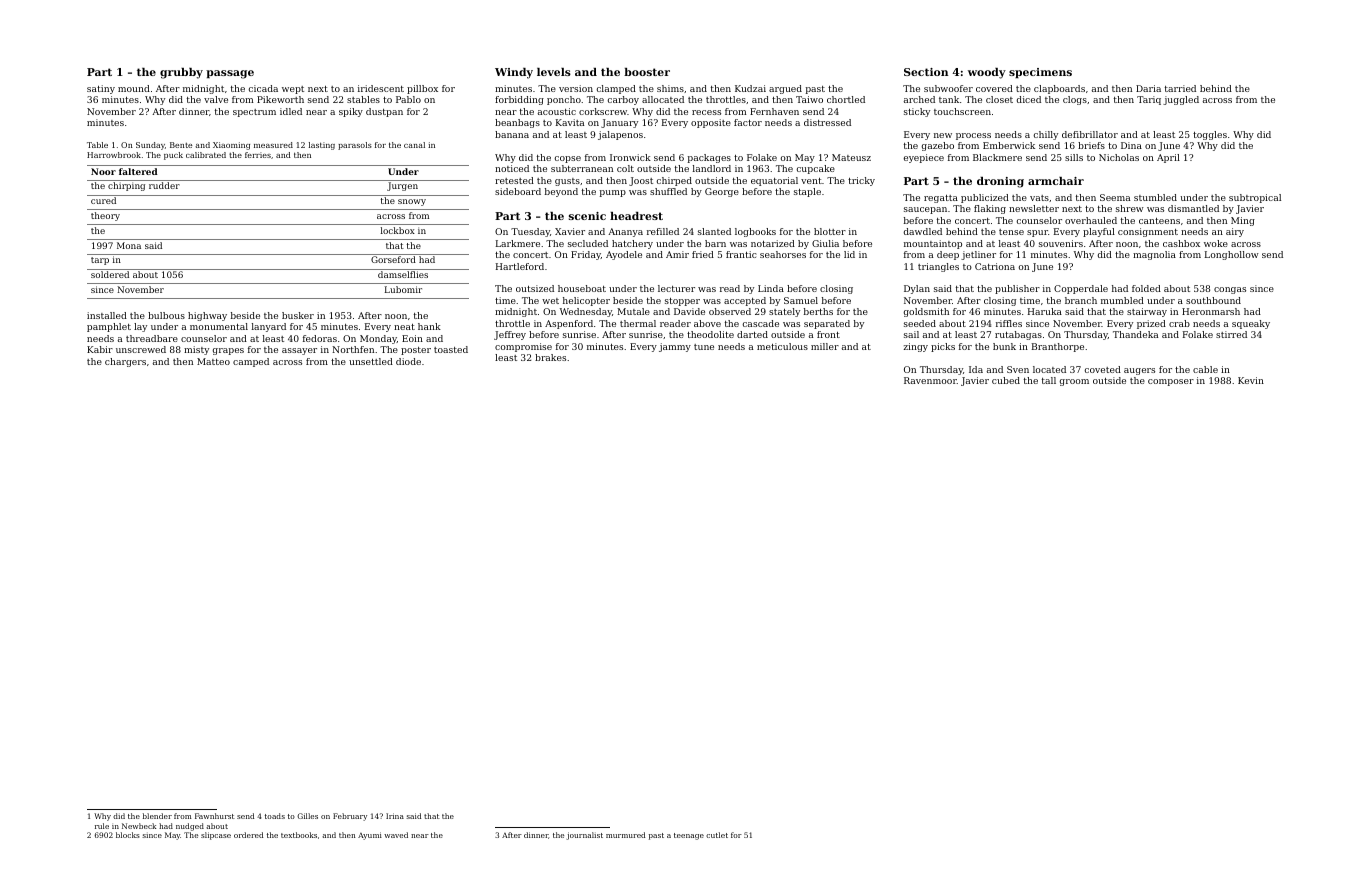 The height and width of the document is (887, 1372). I want to click on acoustic, so click(557, 111).
